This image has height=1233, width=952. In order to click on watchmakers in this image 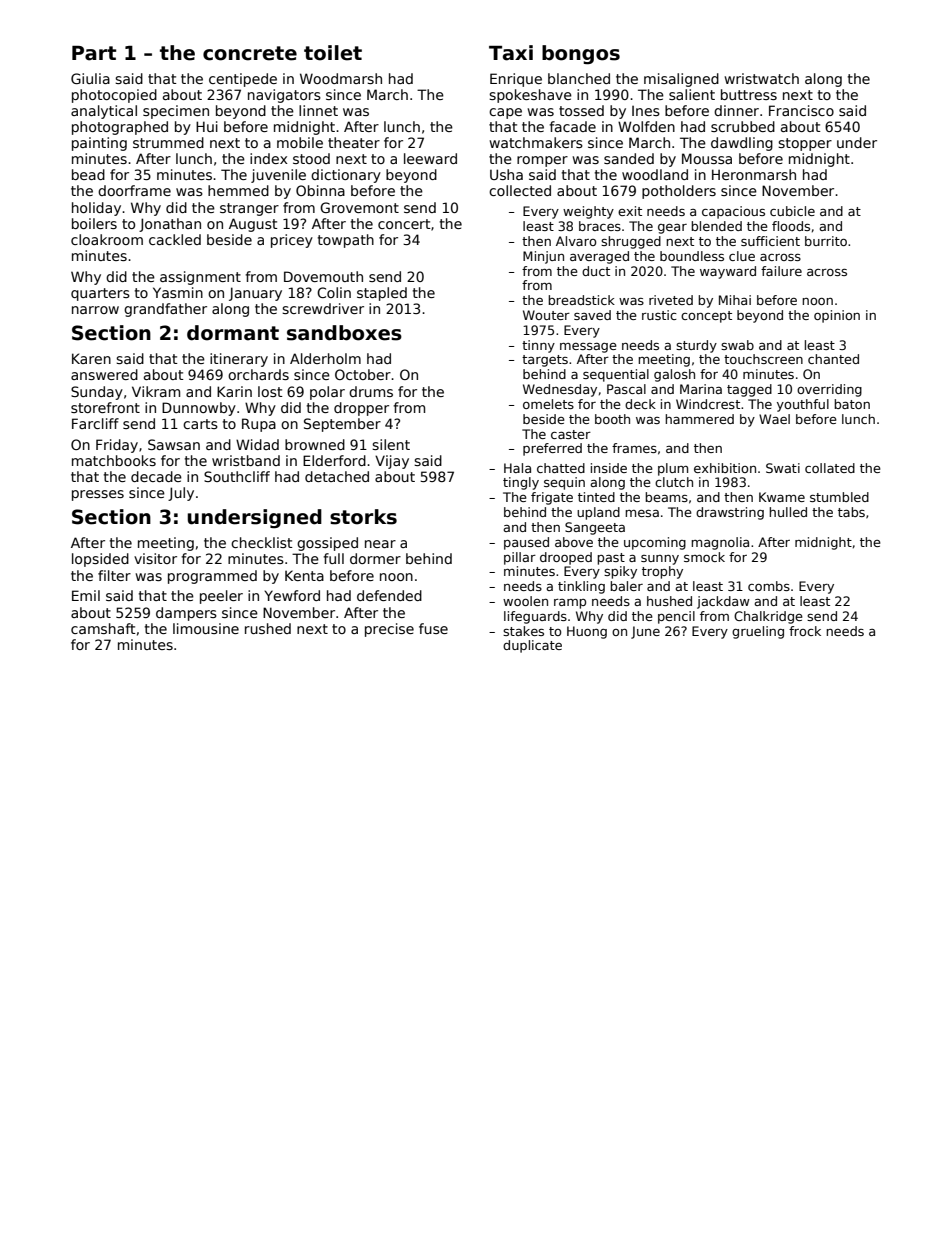, I will do `click(536, 142)`.
